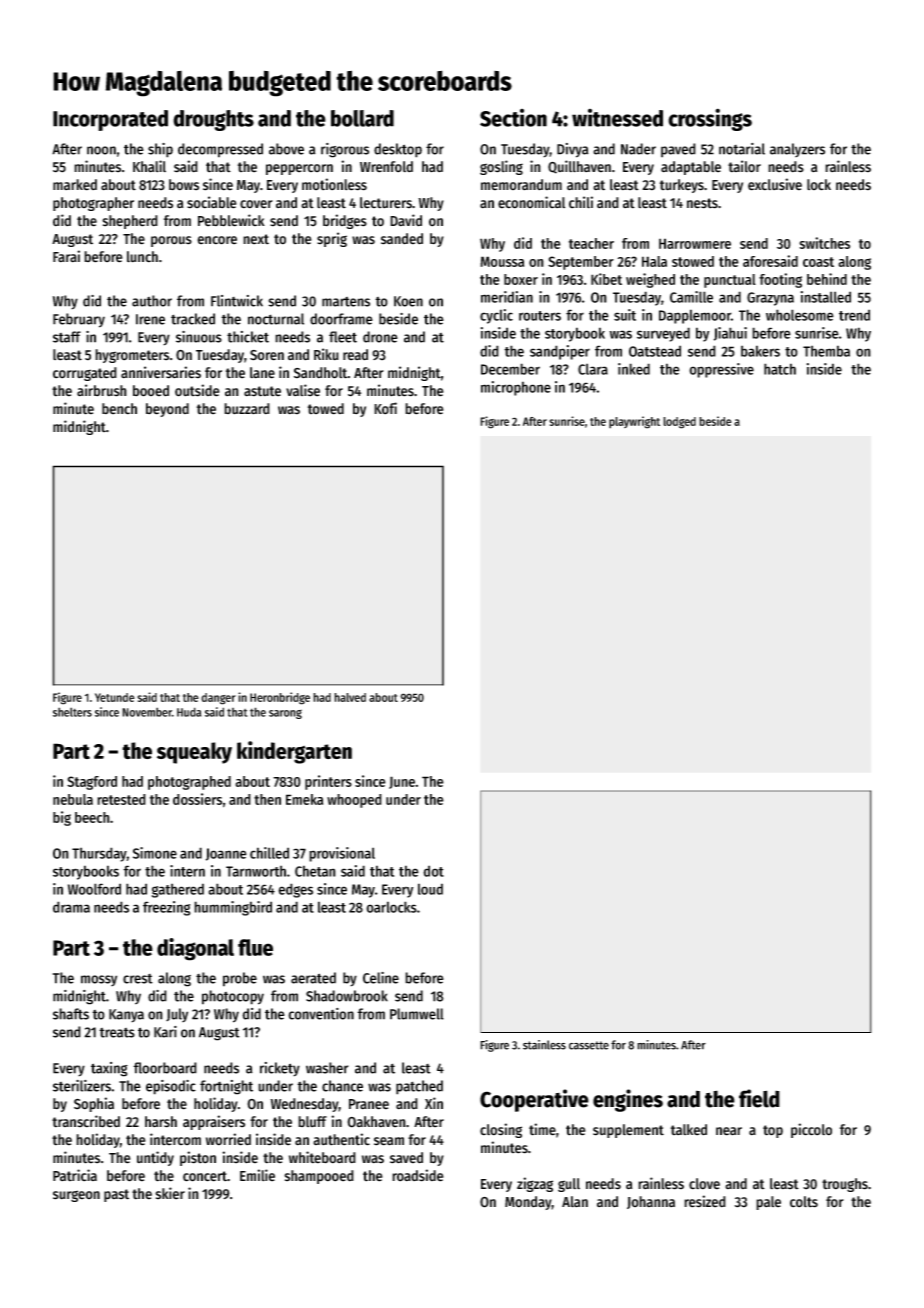 Image resolution: width=924 pixels, height=1308 pixels. Describe the element at coordinates (212, 202) in the screenshot. I see `sociable` at that location.
